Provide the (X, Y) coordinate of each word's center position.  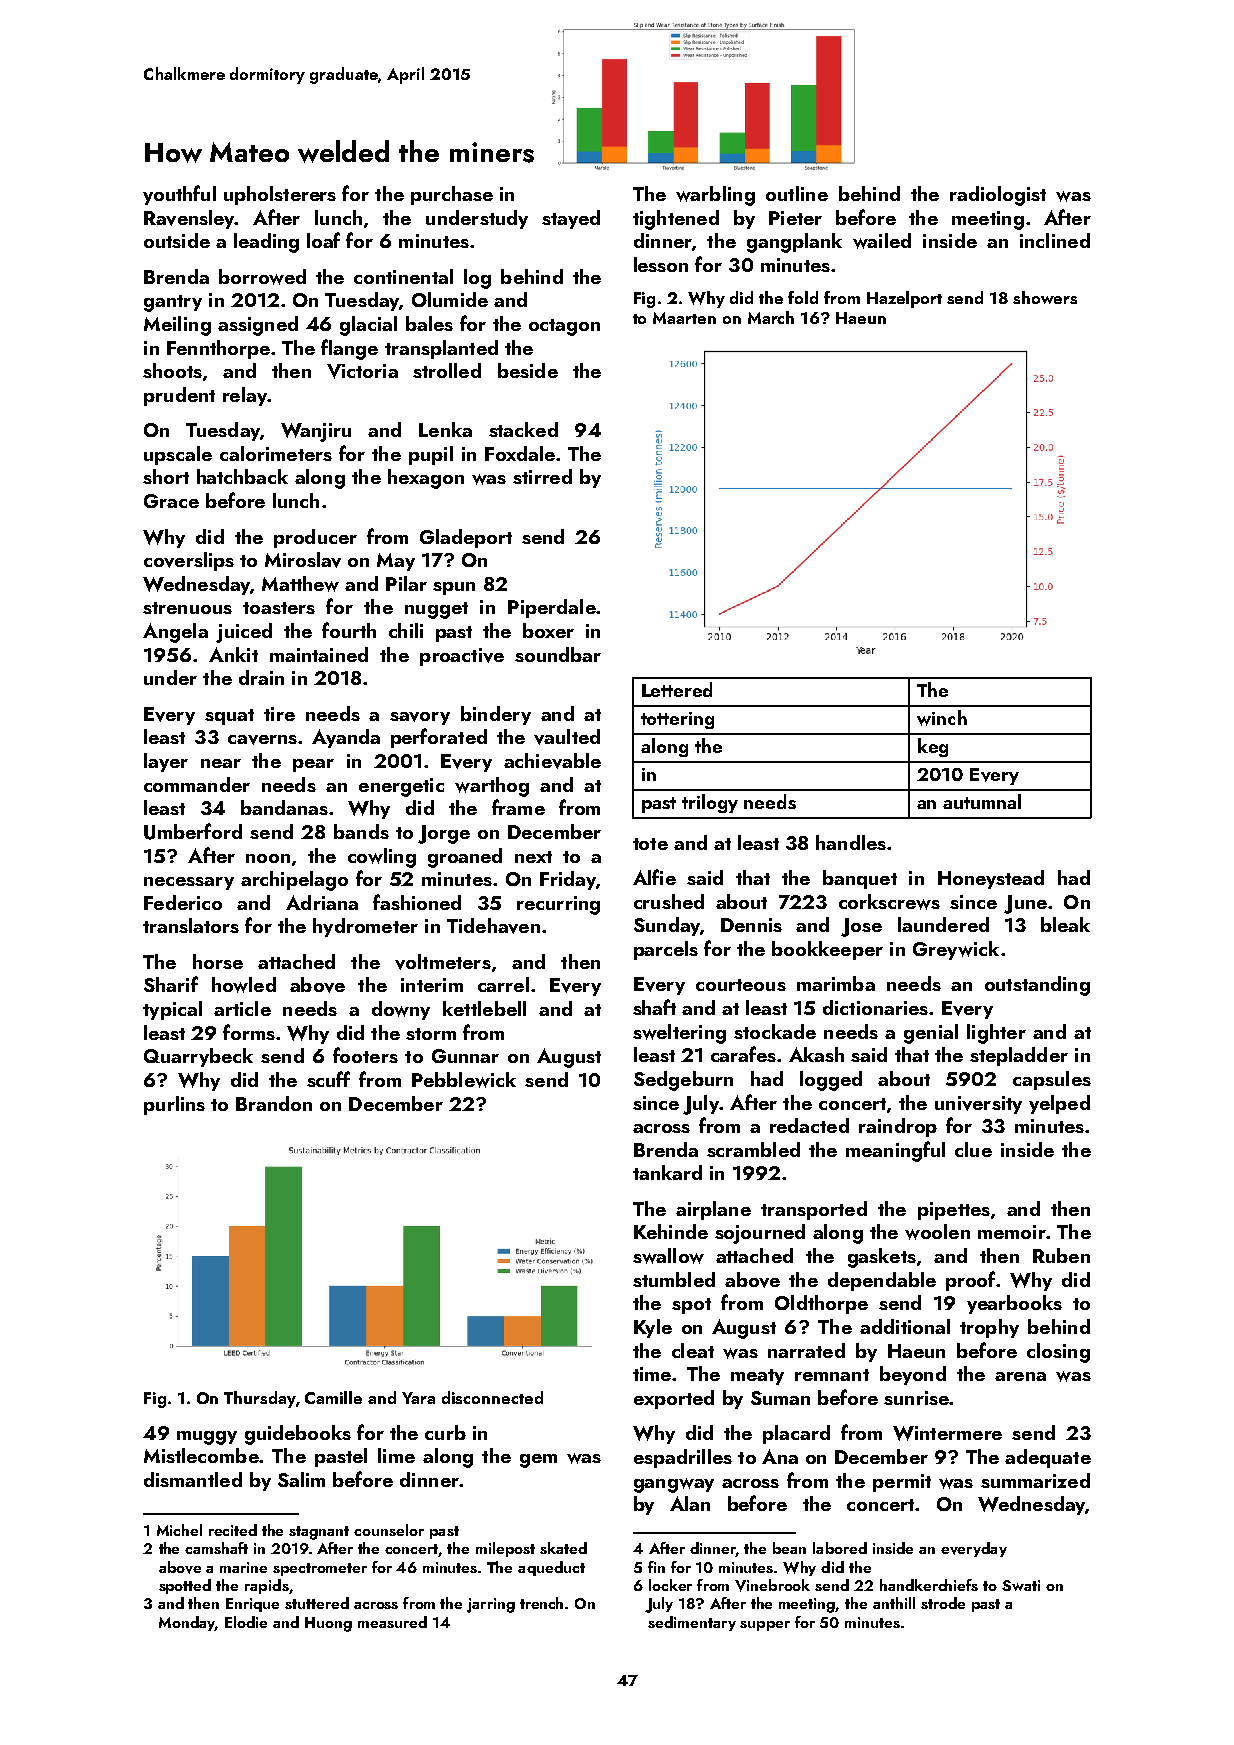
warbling (715, 196)
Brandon (274, 1103)
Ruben (1061, 1255)
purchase (452, 195)
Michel (179, 1530)
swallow (668, 1256)
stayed (571, 219)
